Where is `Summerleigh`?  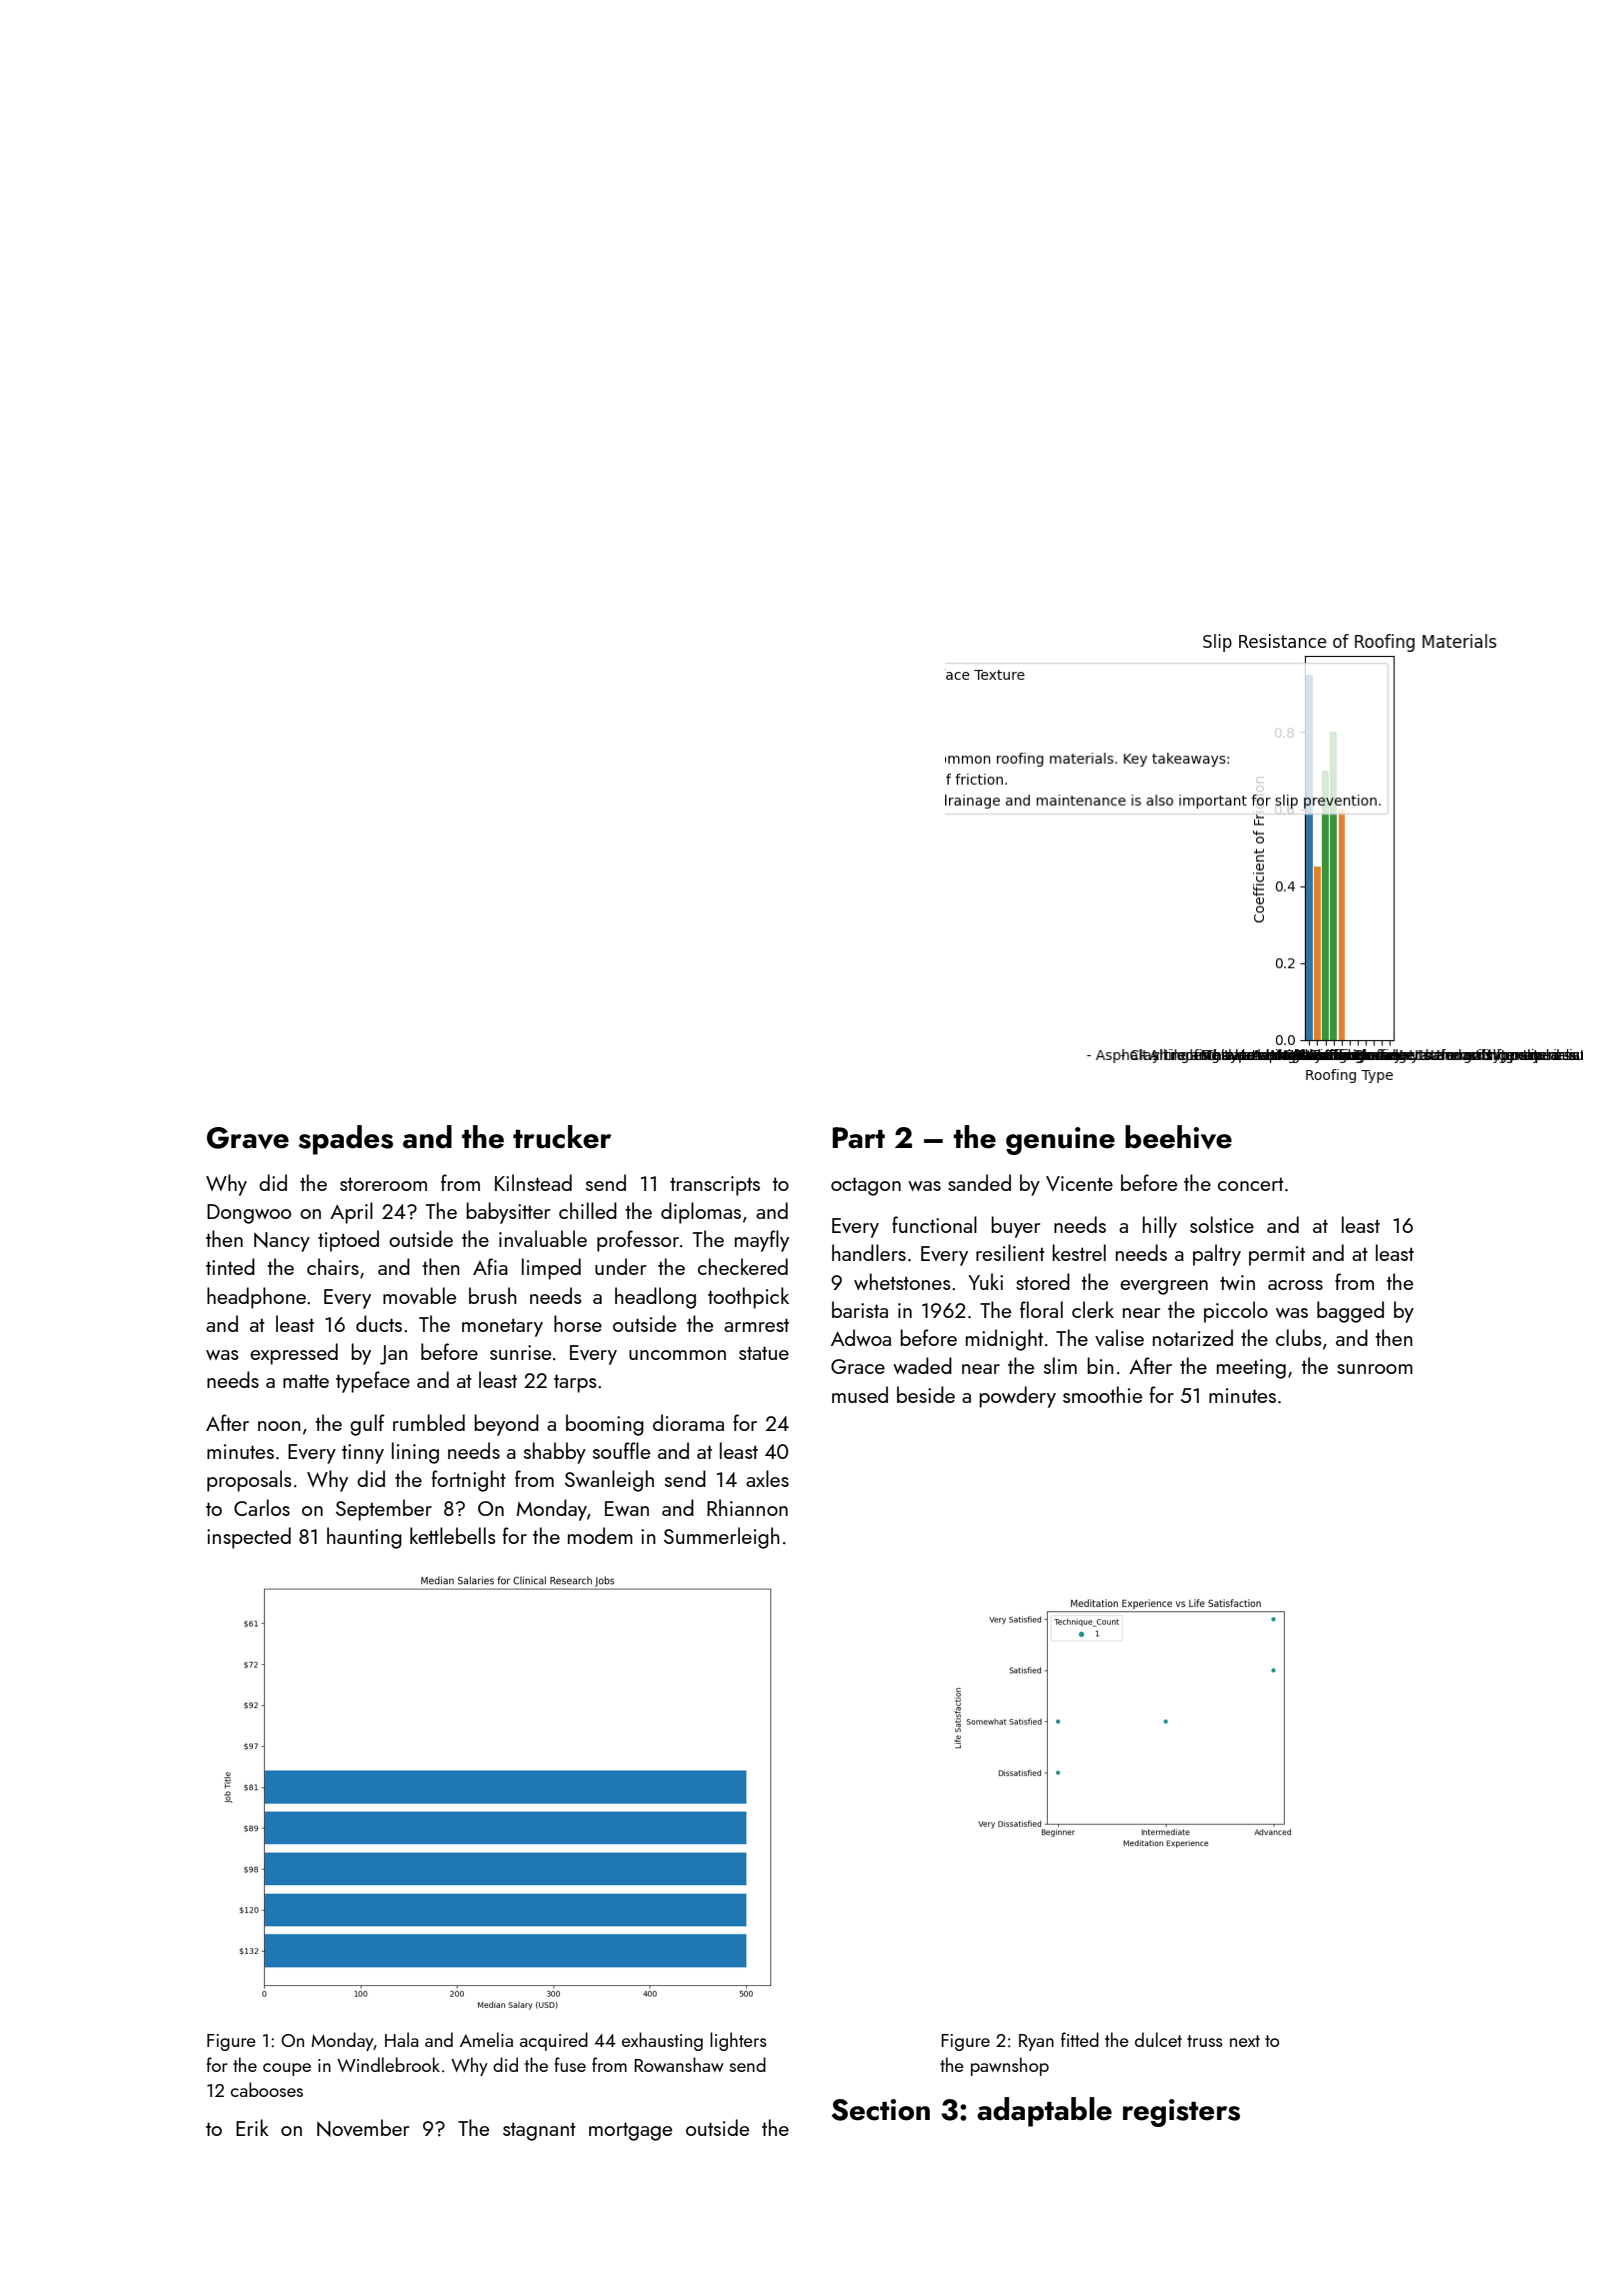
Summerleigh is located at coordinates (722, 1538).
